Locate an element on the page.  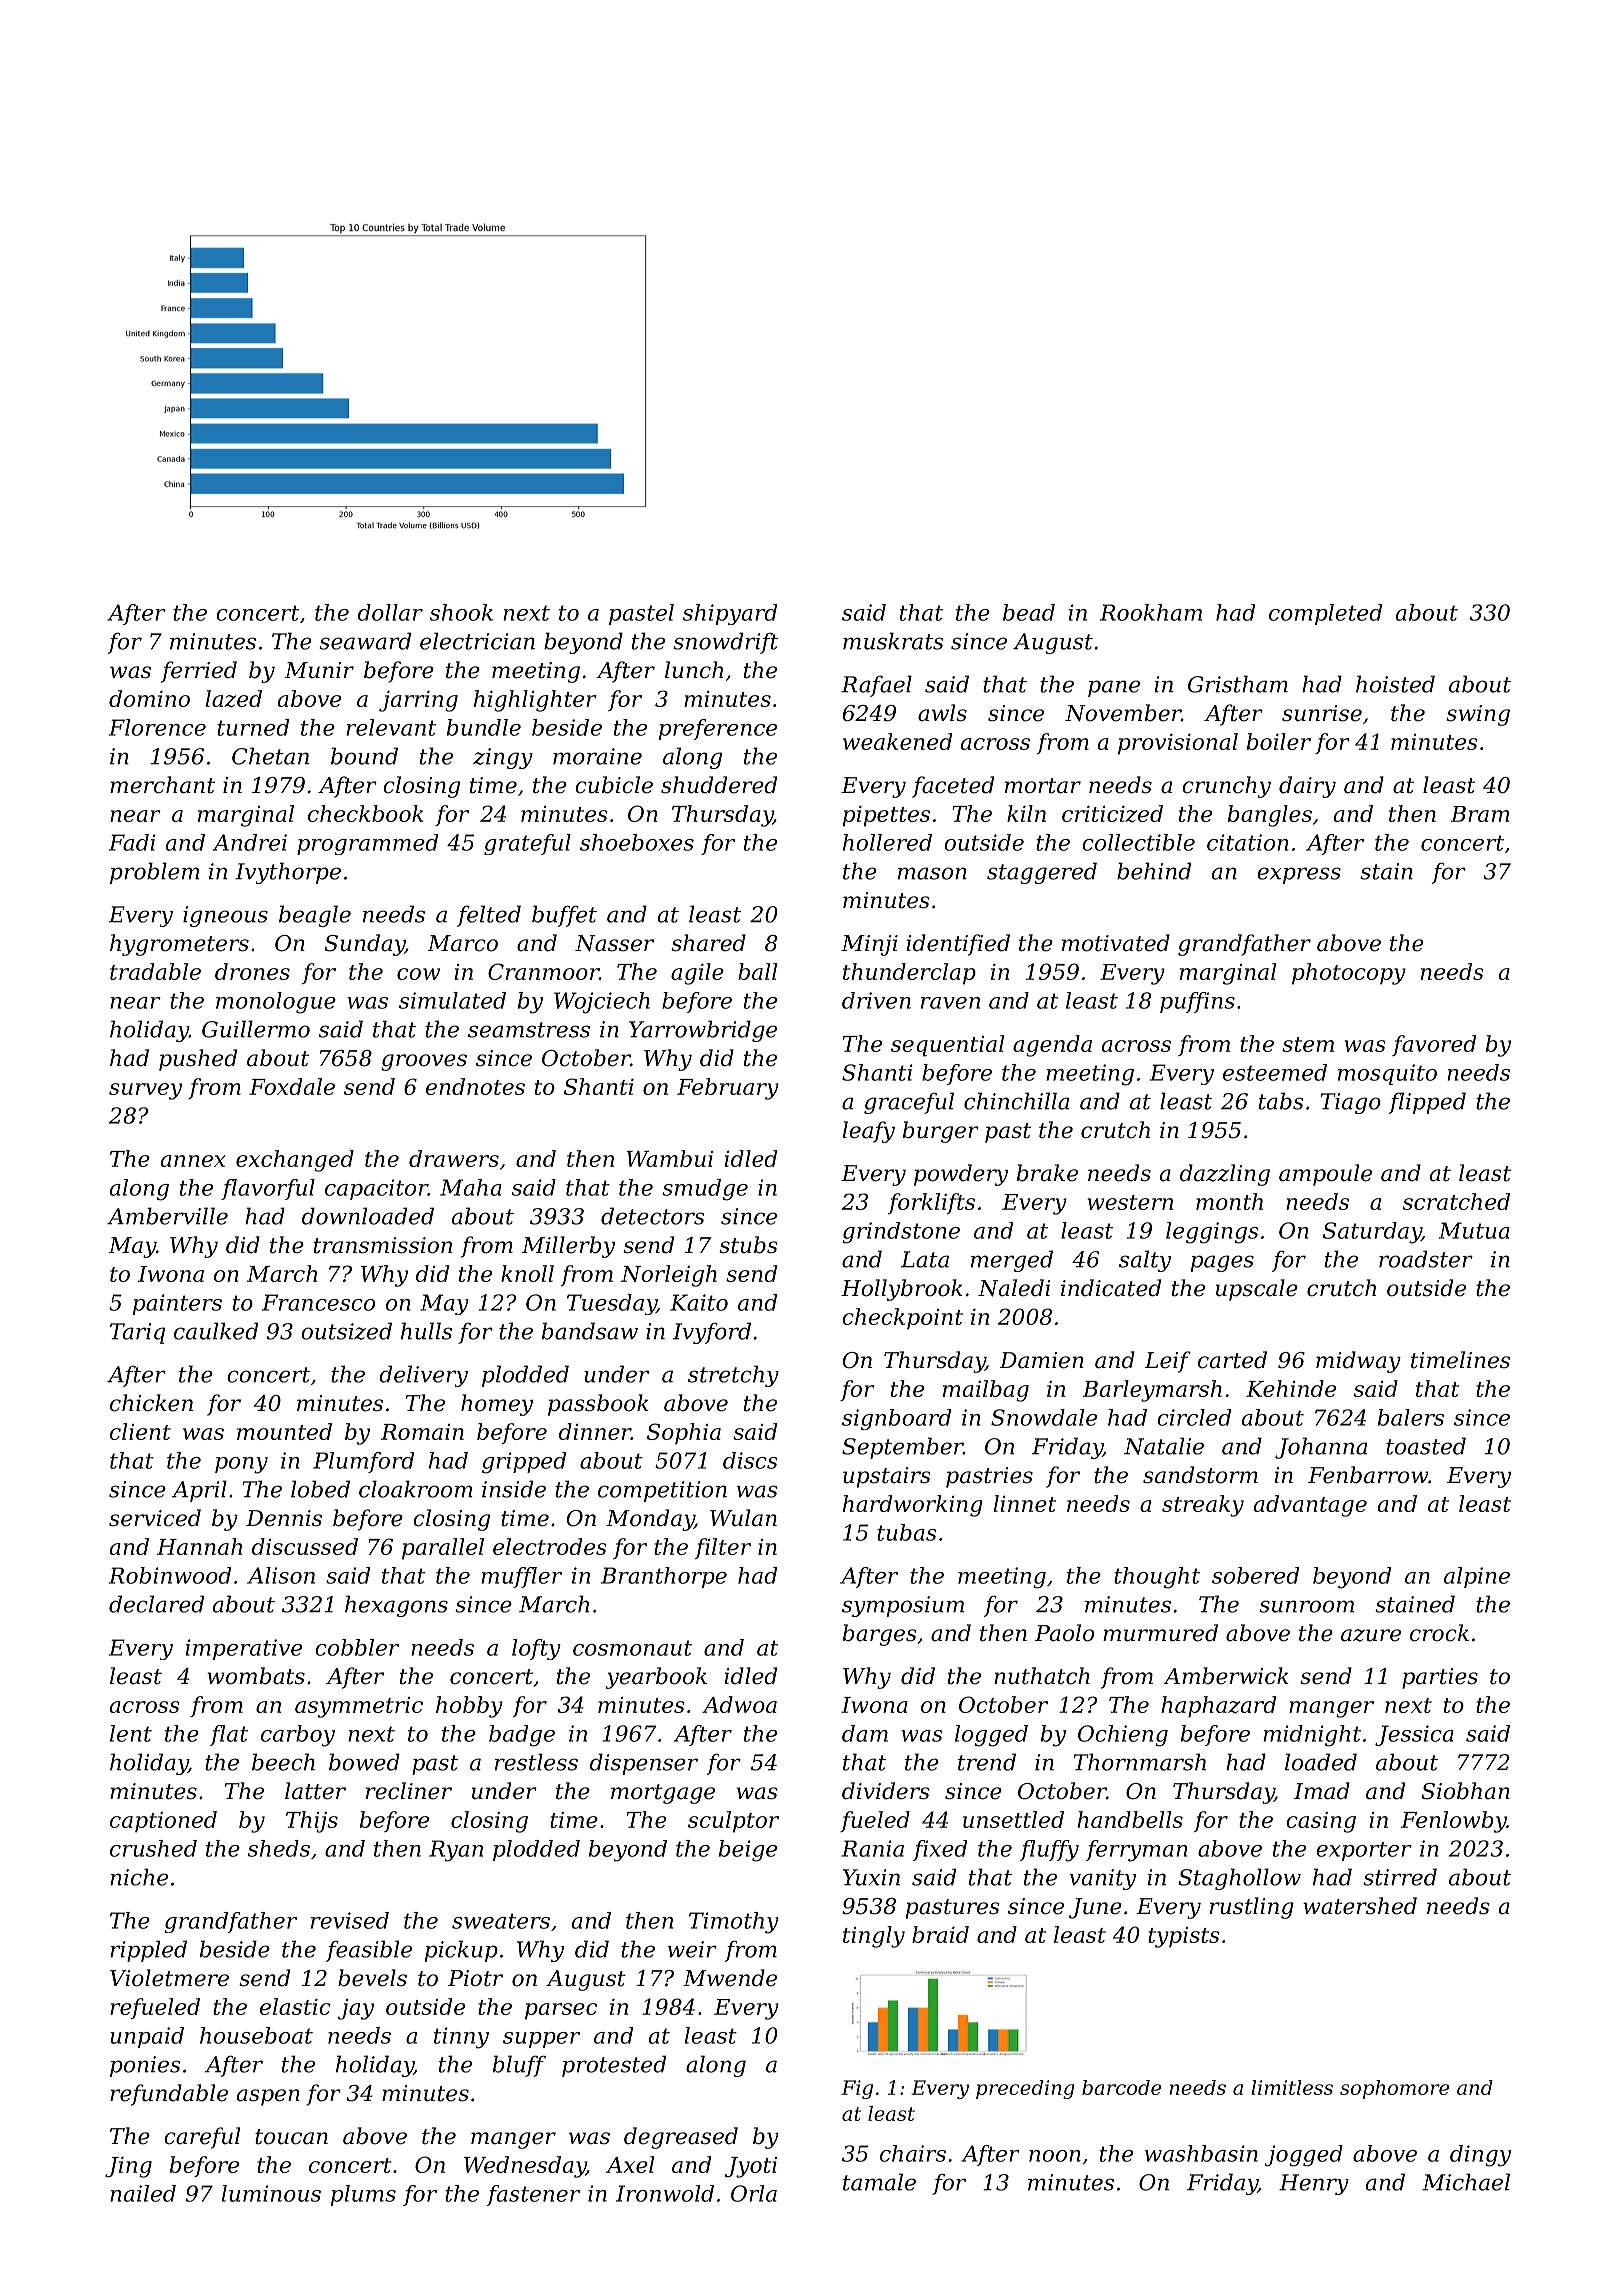
Ivythorpe is located at coordinates (288, 873).
